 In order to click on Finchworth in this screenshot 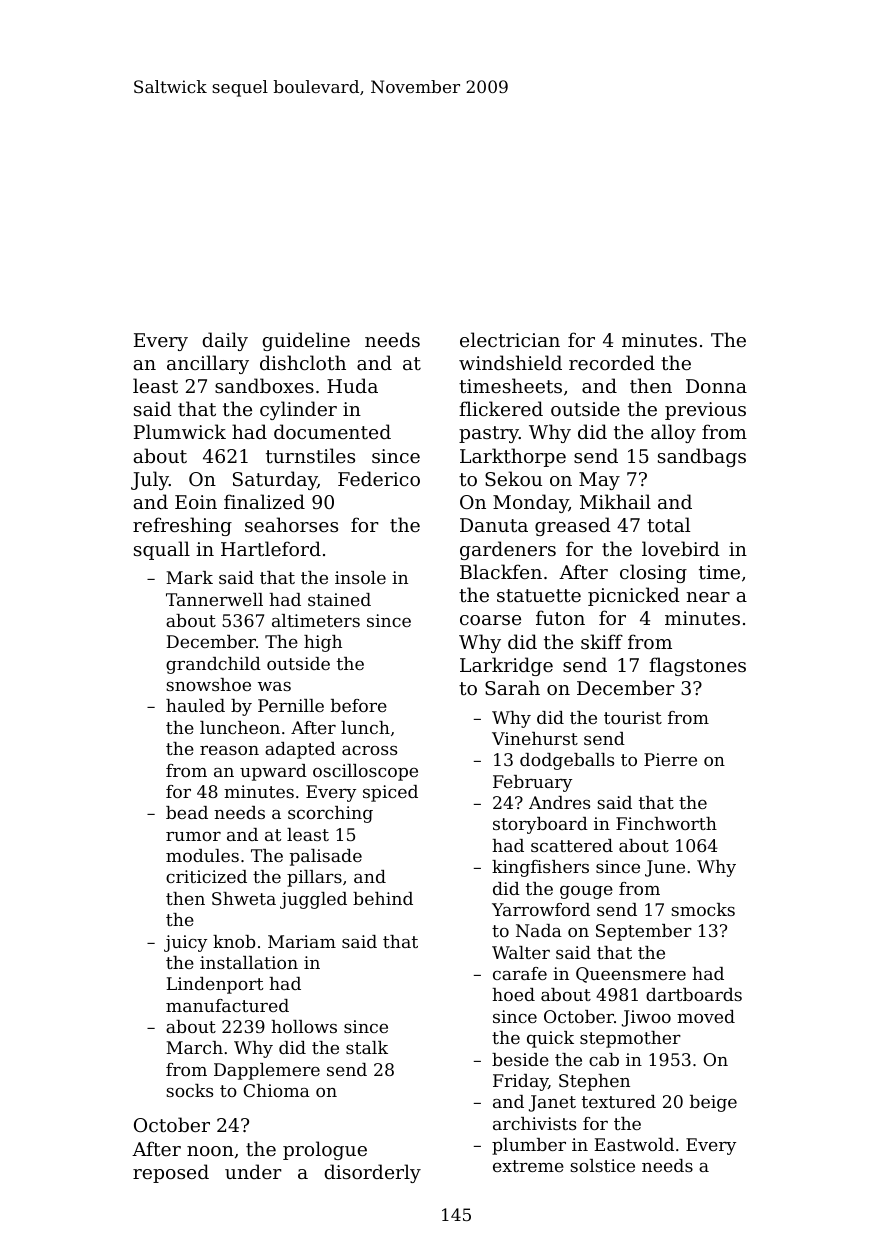, I will do `click(666, 823)`.
